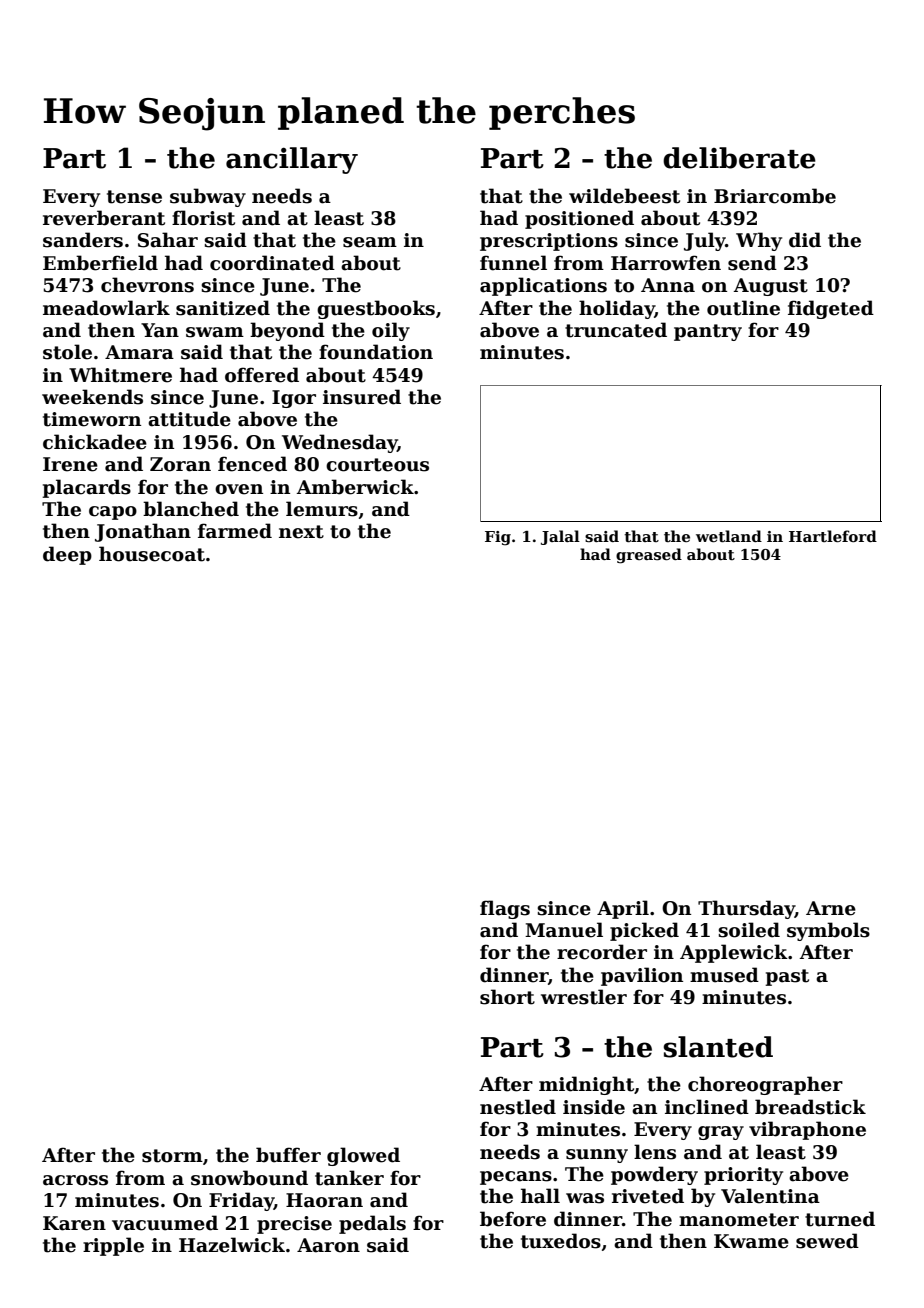 The height and width of the screenshot is (1308, 924). I want to click on ripple, so click(113, 1246).
